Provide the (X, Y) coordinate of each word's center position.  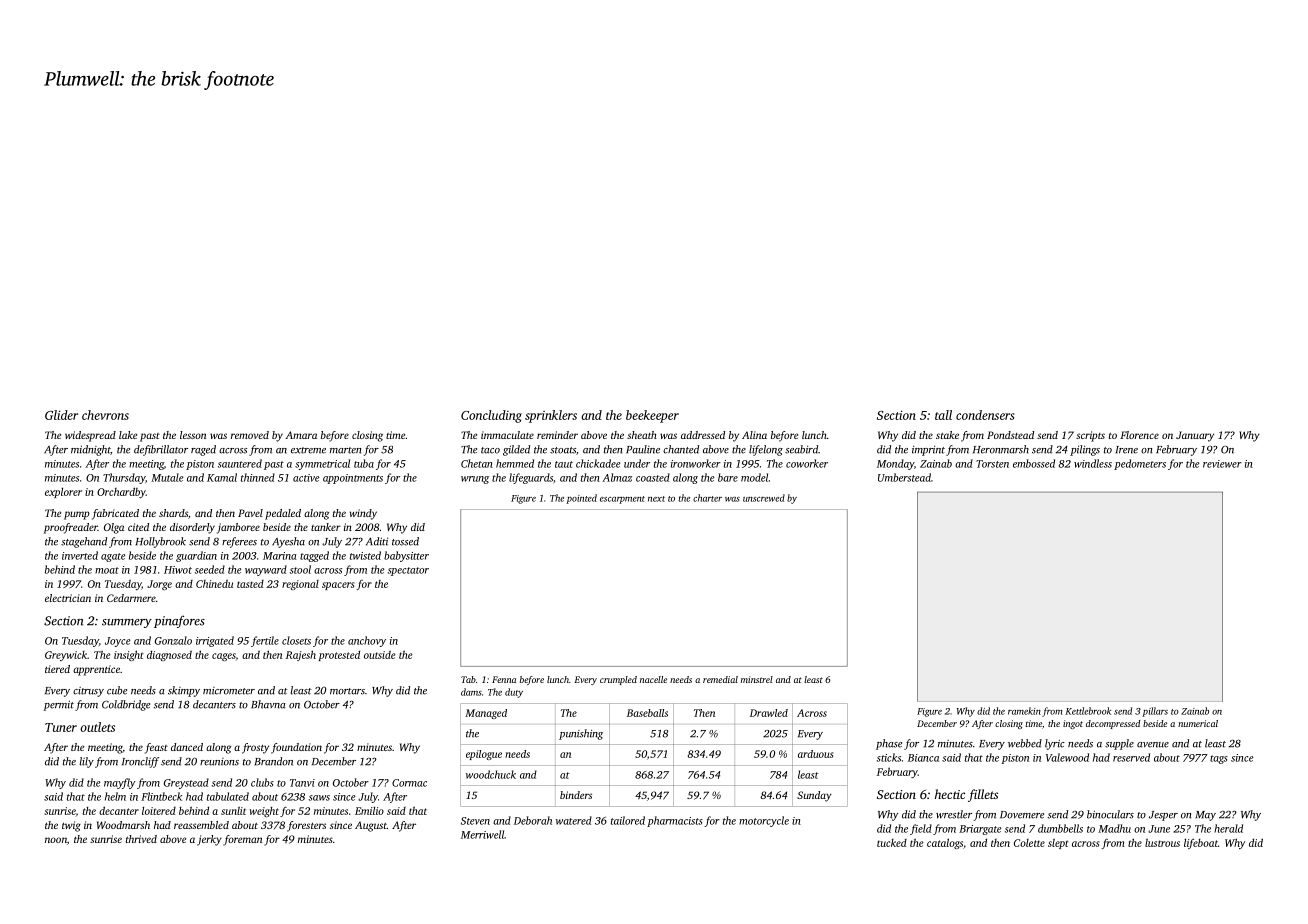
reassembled (201, 825)
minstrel (757, 679)
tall (943, 415)
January (1195, 436)
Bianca (923, 758)
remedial (720, 679)
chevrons (105, 415)
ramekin (1024, 711)
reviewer (1222, 464)
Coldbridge (126, 705)
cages (224, 657)
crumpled (618, 680)
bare (728, 477)
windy (363, 514)
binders (576, 795)
